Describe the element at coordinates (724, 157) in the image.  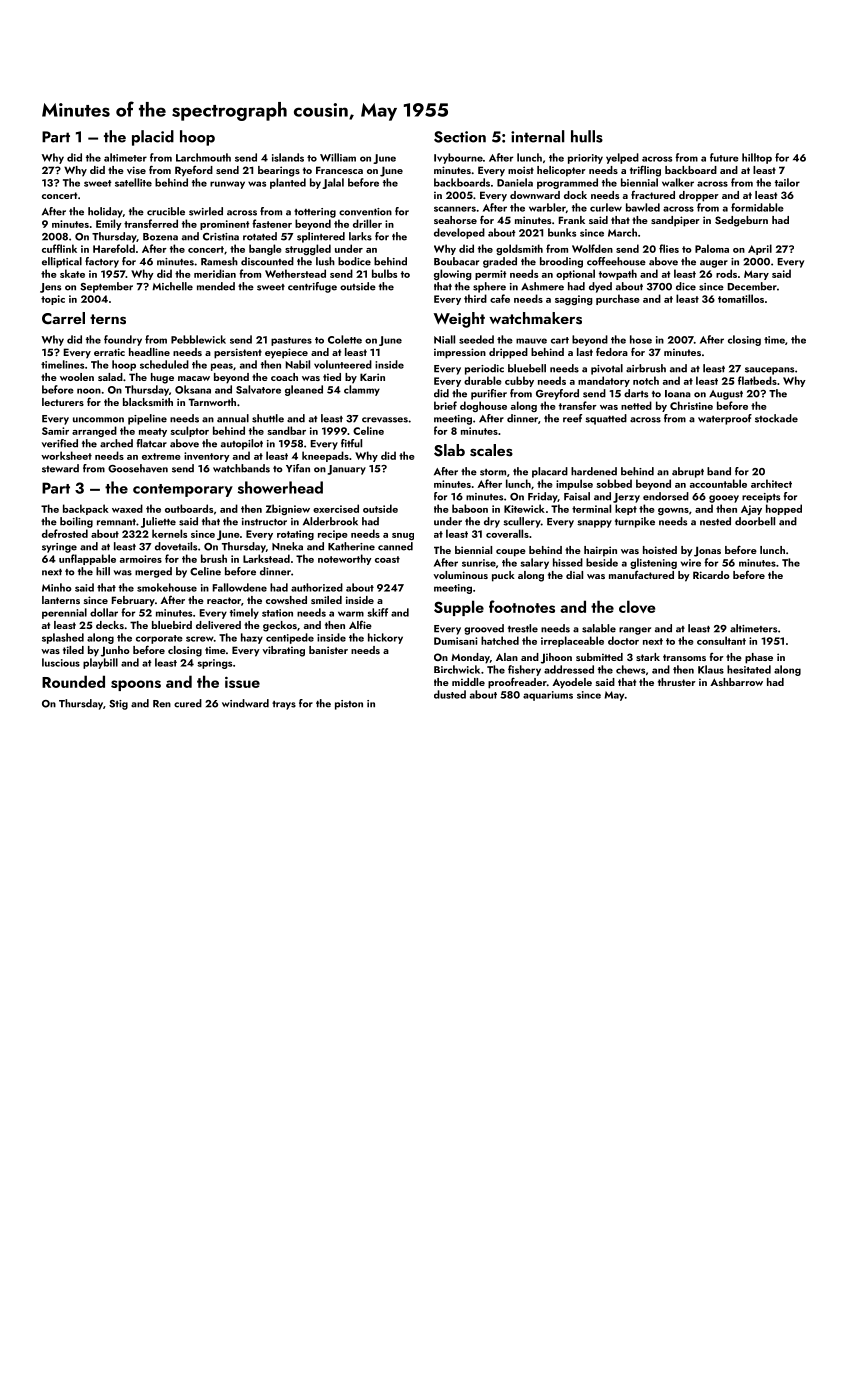
I see `future` at that location.
